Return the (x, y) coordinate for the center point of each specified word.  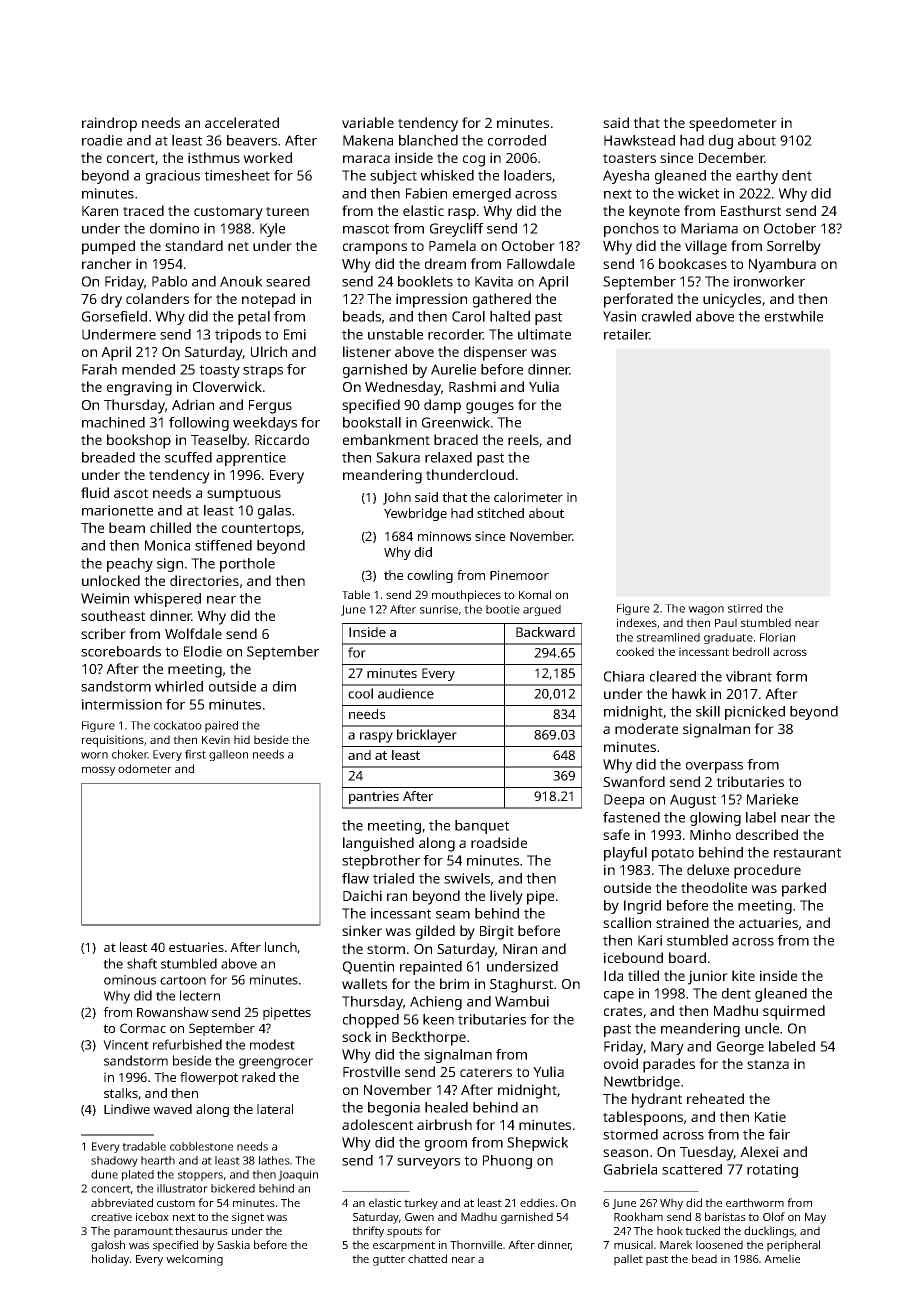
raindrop (109, 124)
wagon (706, 610)
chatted (427, 1258)
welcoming (194, 1260)
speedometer (733, 124)
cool (360, 693)
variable (368, 122)
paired (221, 727)
